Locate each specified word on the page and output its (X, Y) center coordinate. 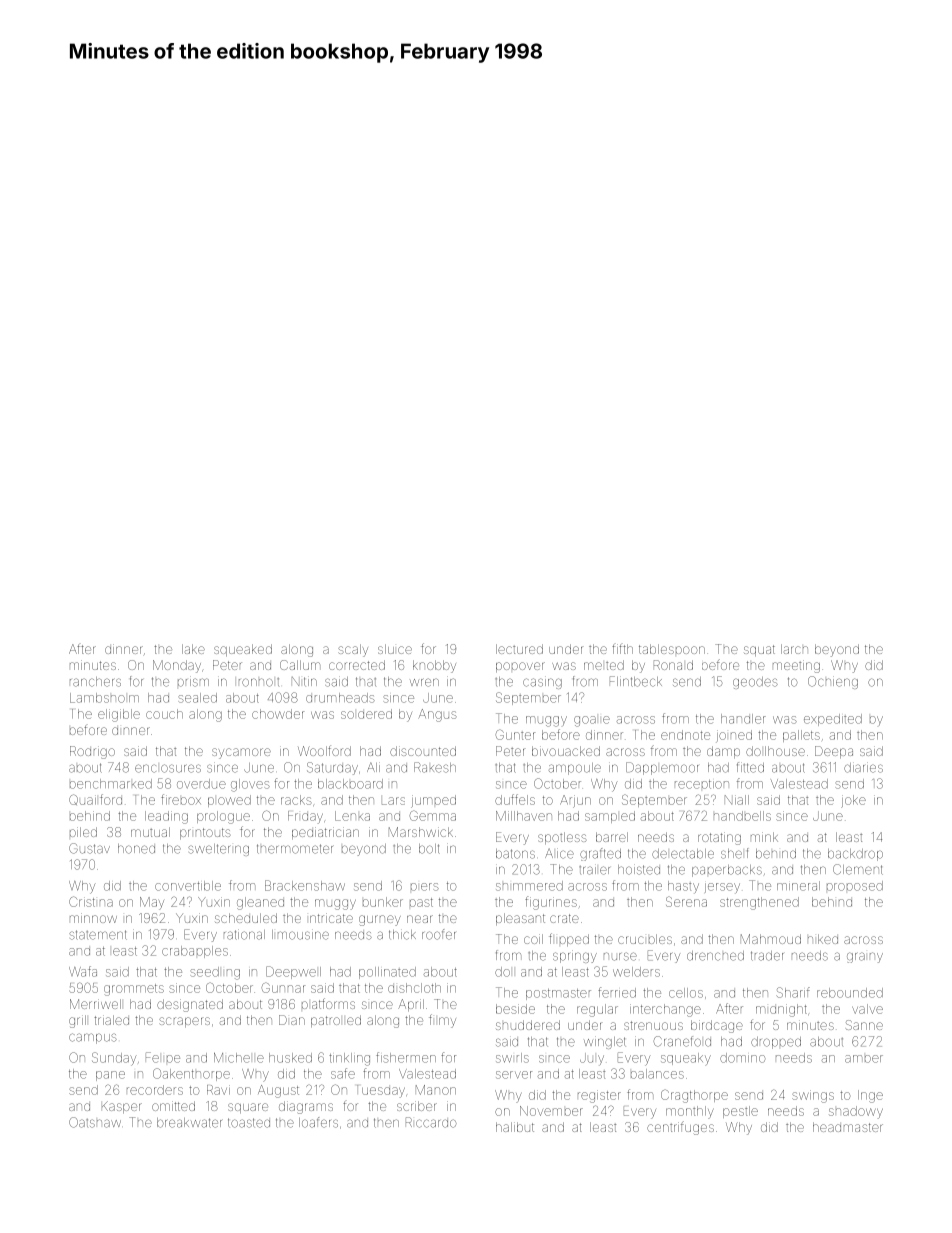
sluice (395, 649)
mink (764, 837)
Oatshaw (95, 1122)
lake (193, 649)
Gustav (89, 848)
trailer (594, 870)
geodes (755, 683)
